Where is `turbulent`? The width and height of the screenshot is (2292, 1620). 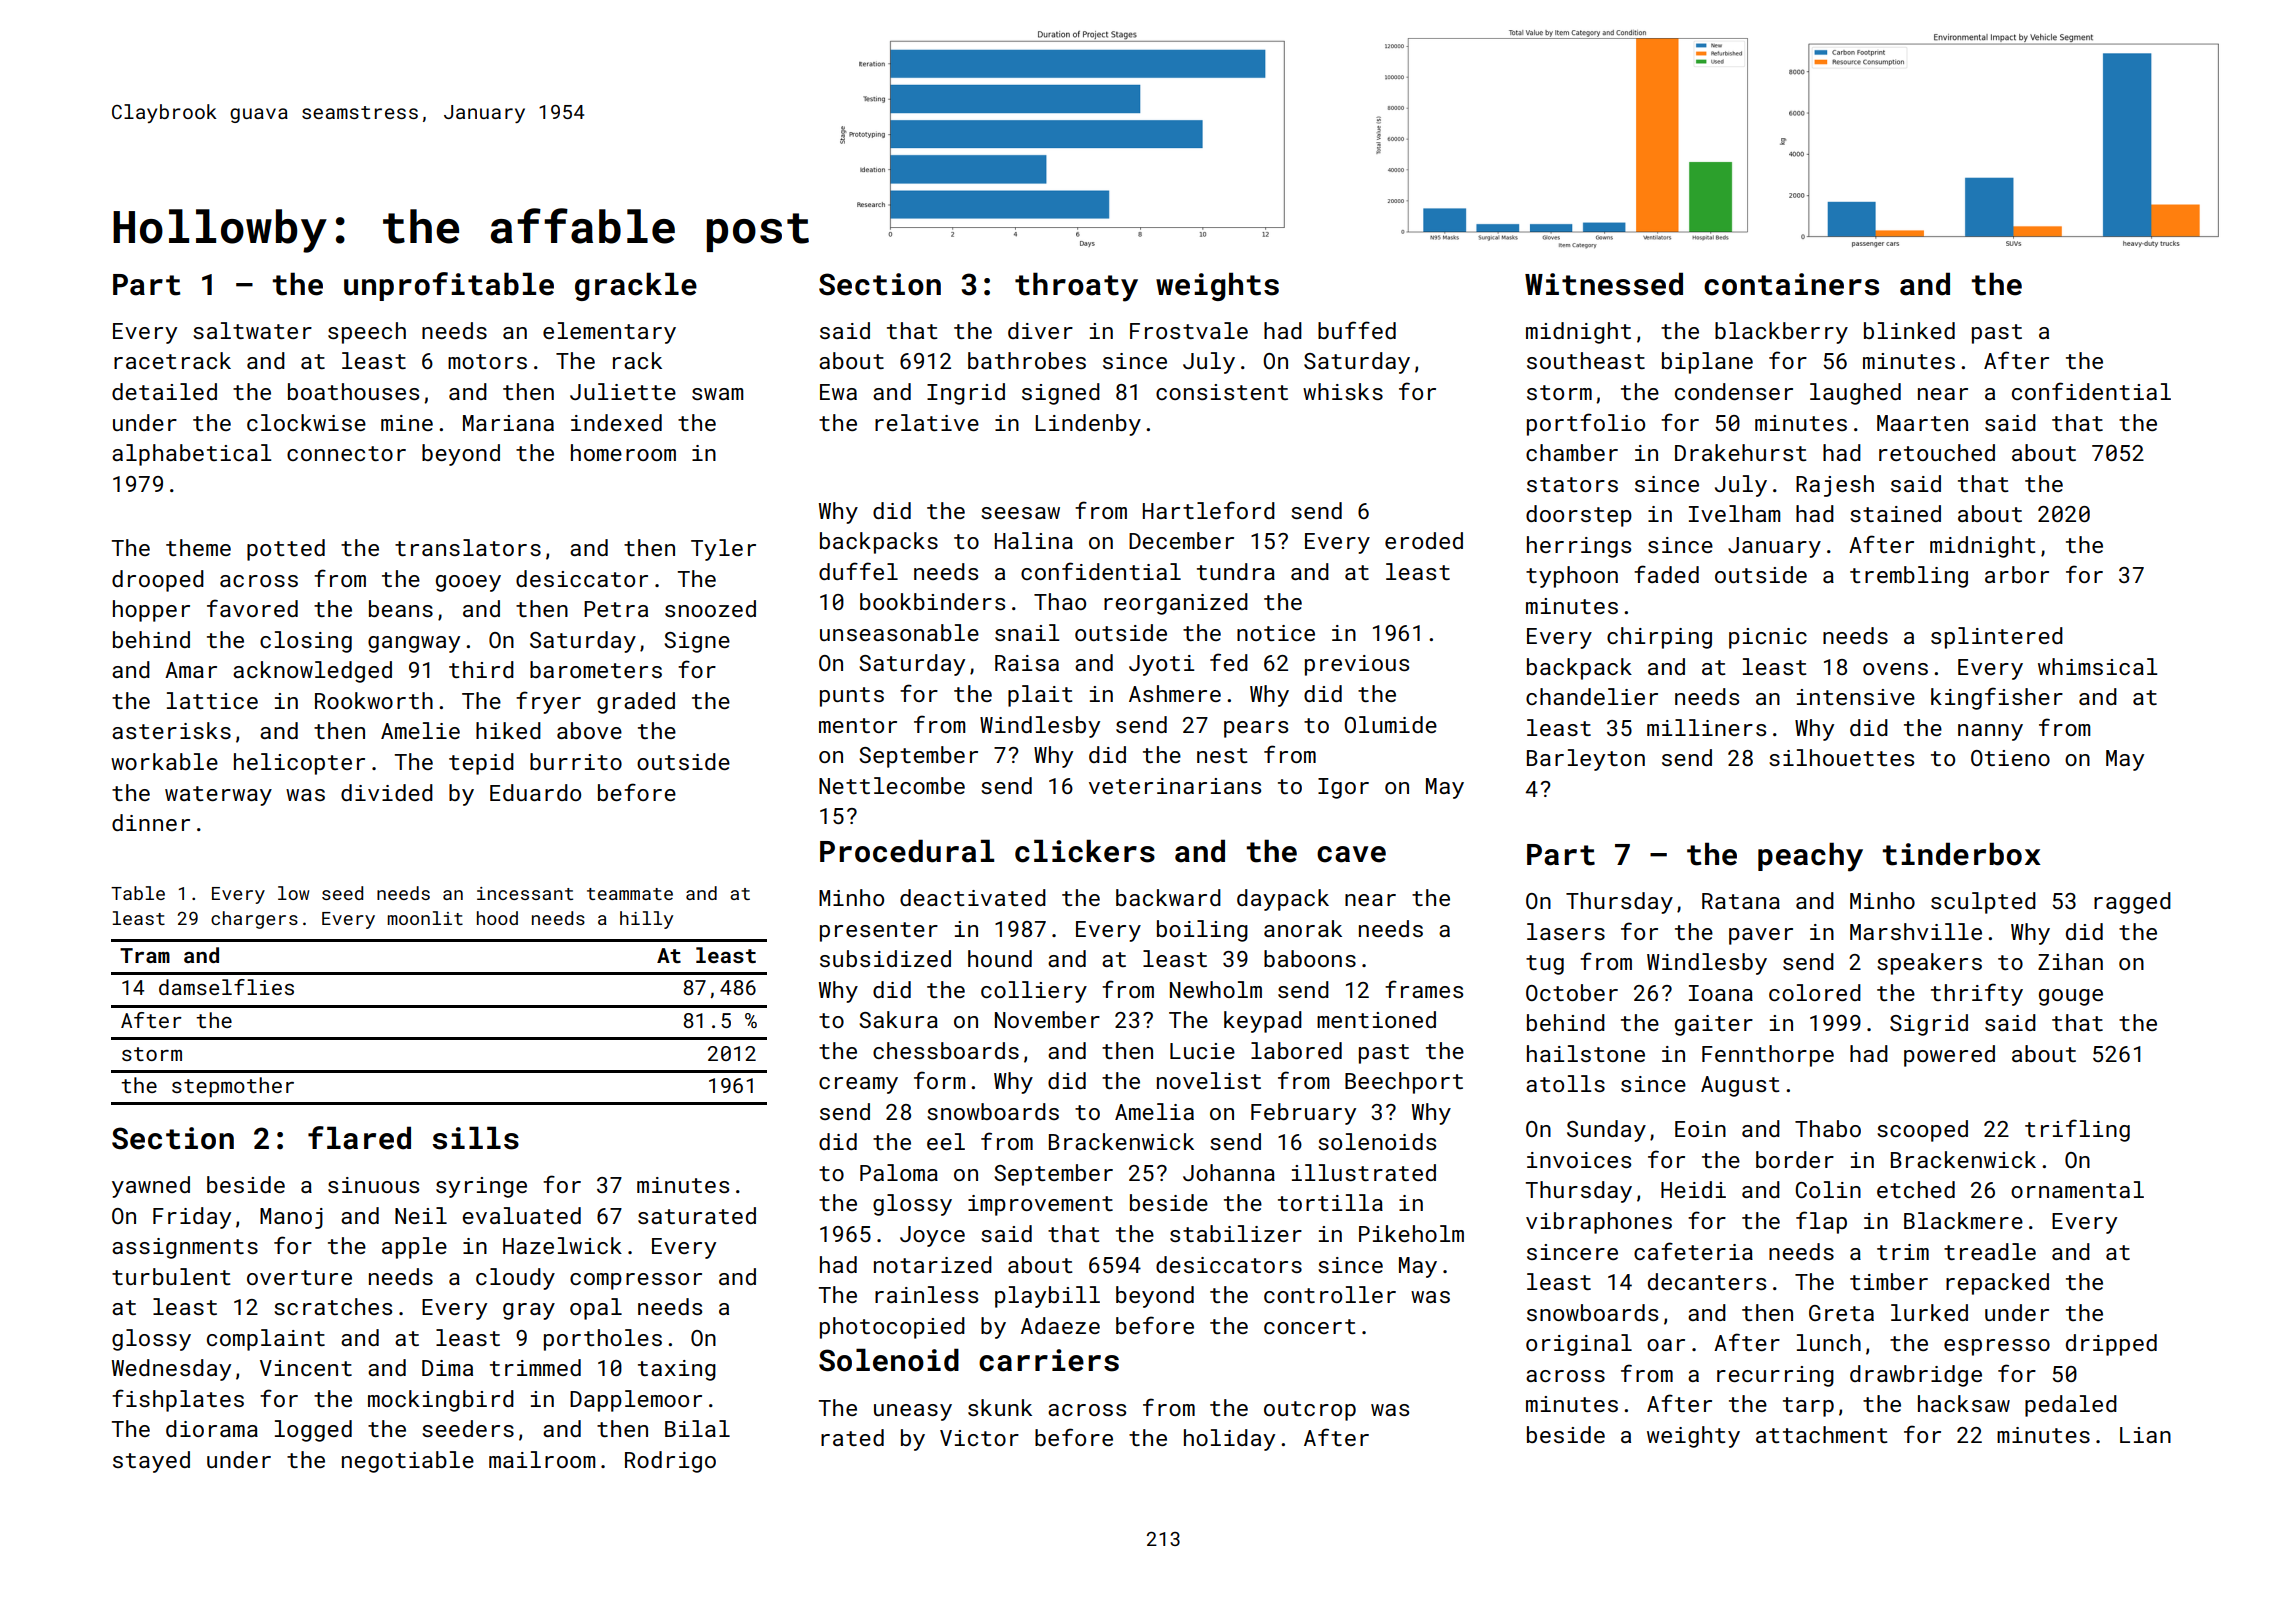 turbulent is located at coordinates (171, 1276).
